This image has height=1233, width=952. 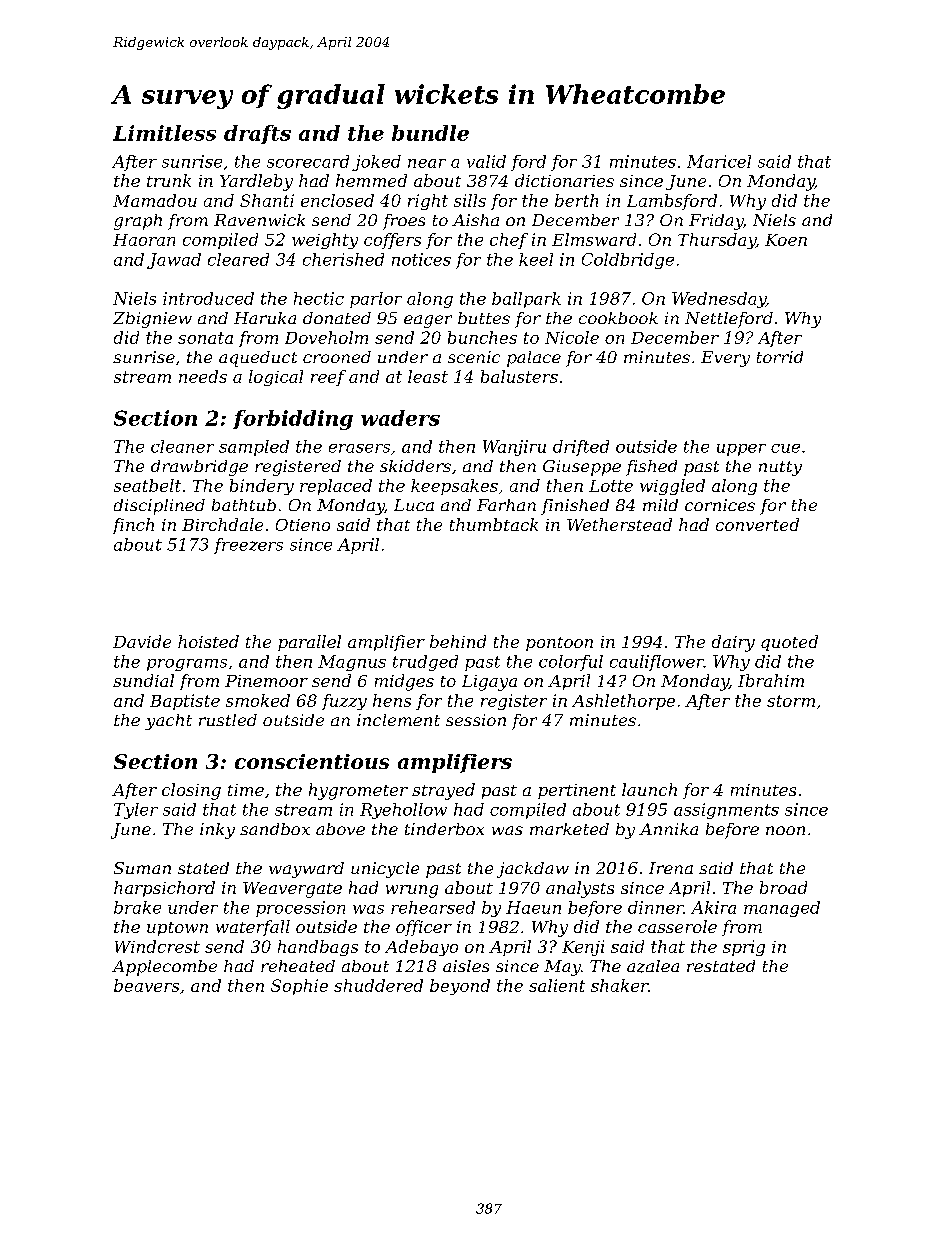 What do you see at coordinates (619, 985) in the image?
I see `shaker` at bounding box center [619, 985].
